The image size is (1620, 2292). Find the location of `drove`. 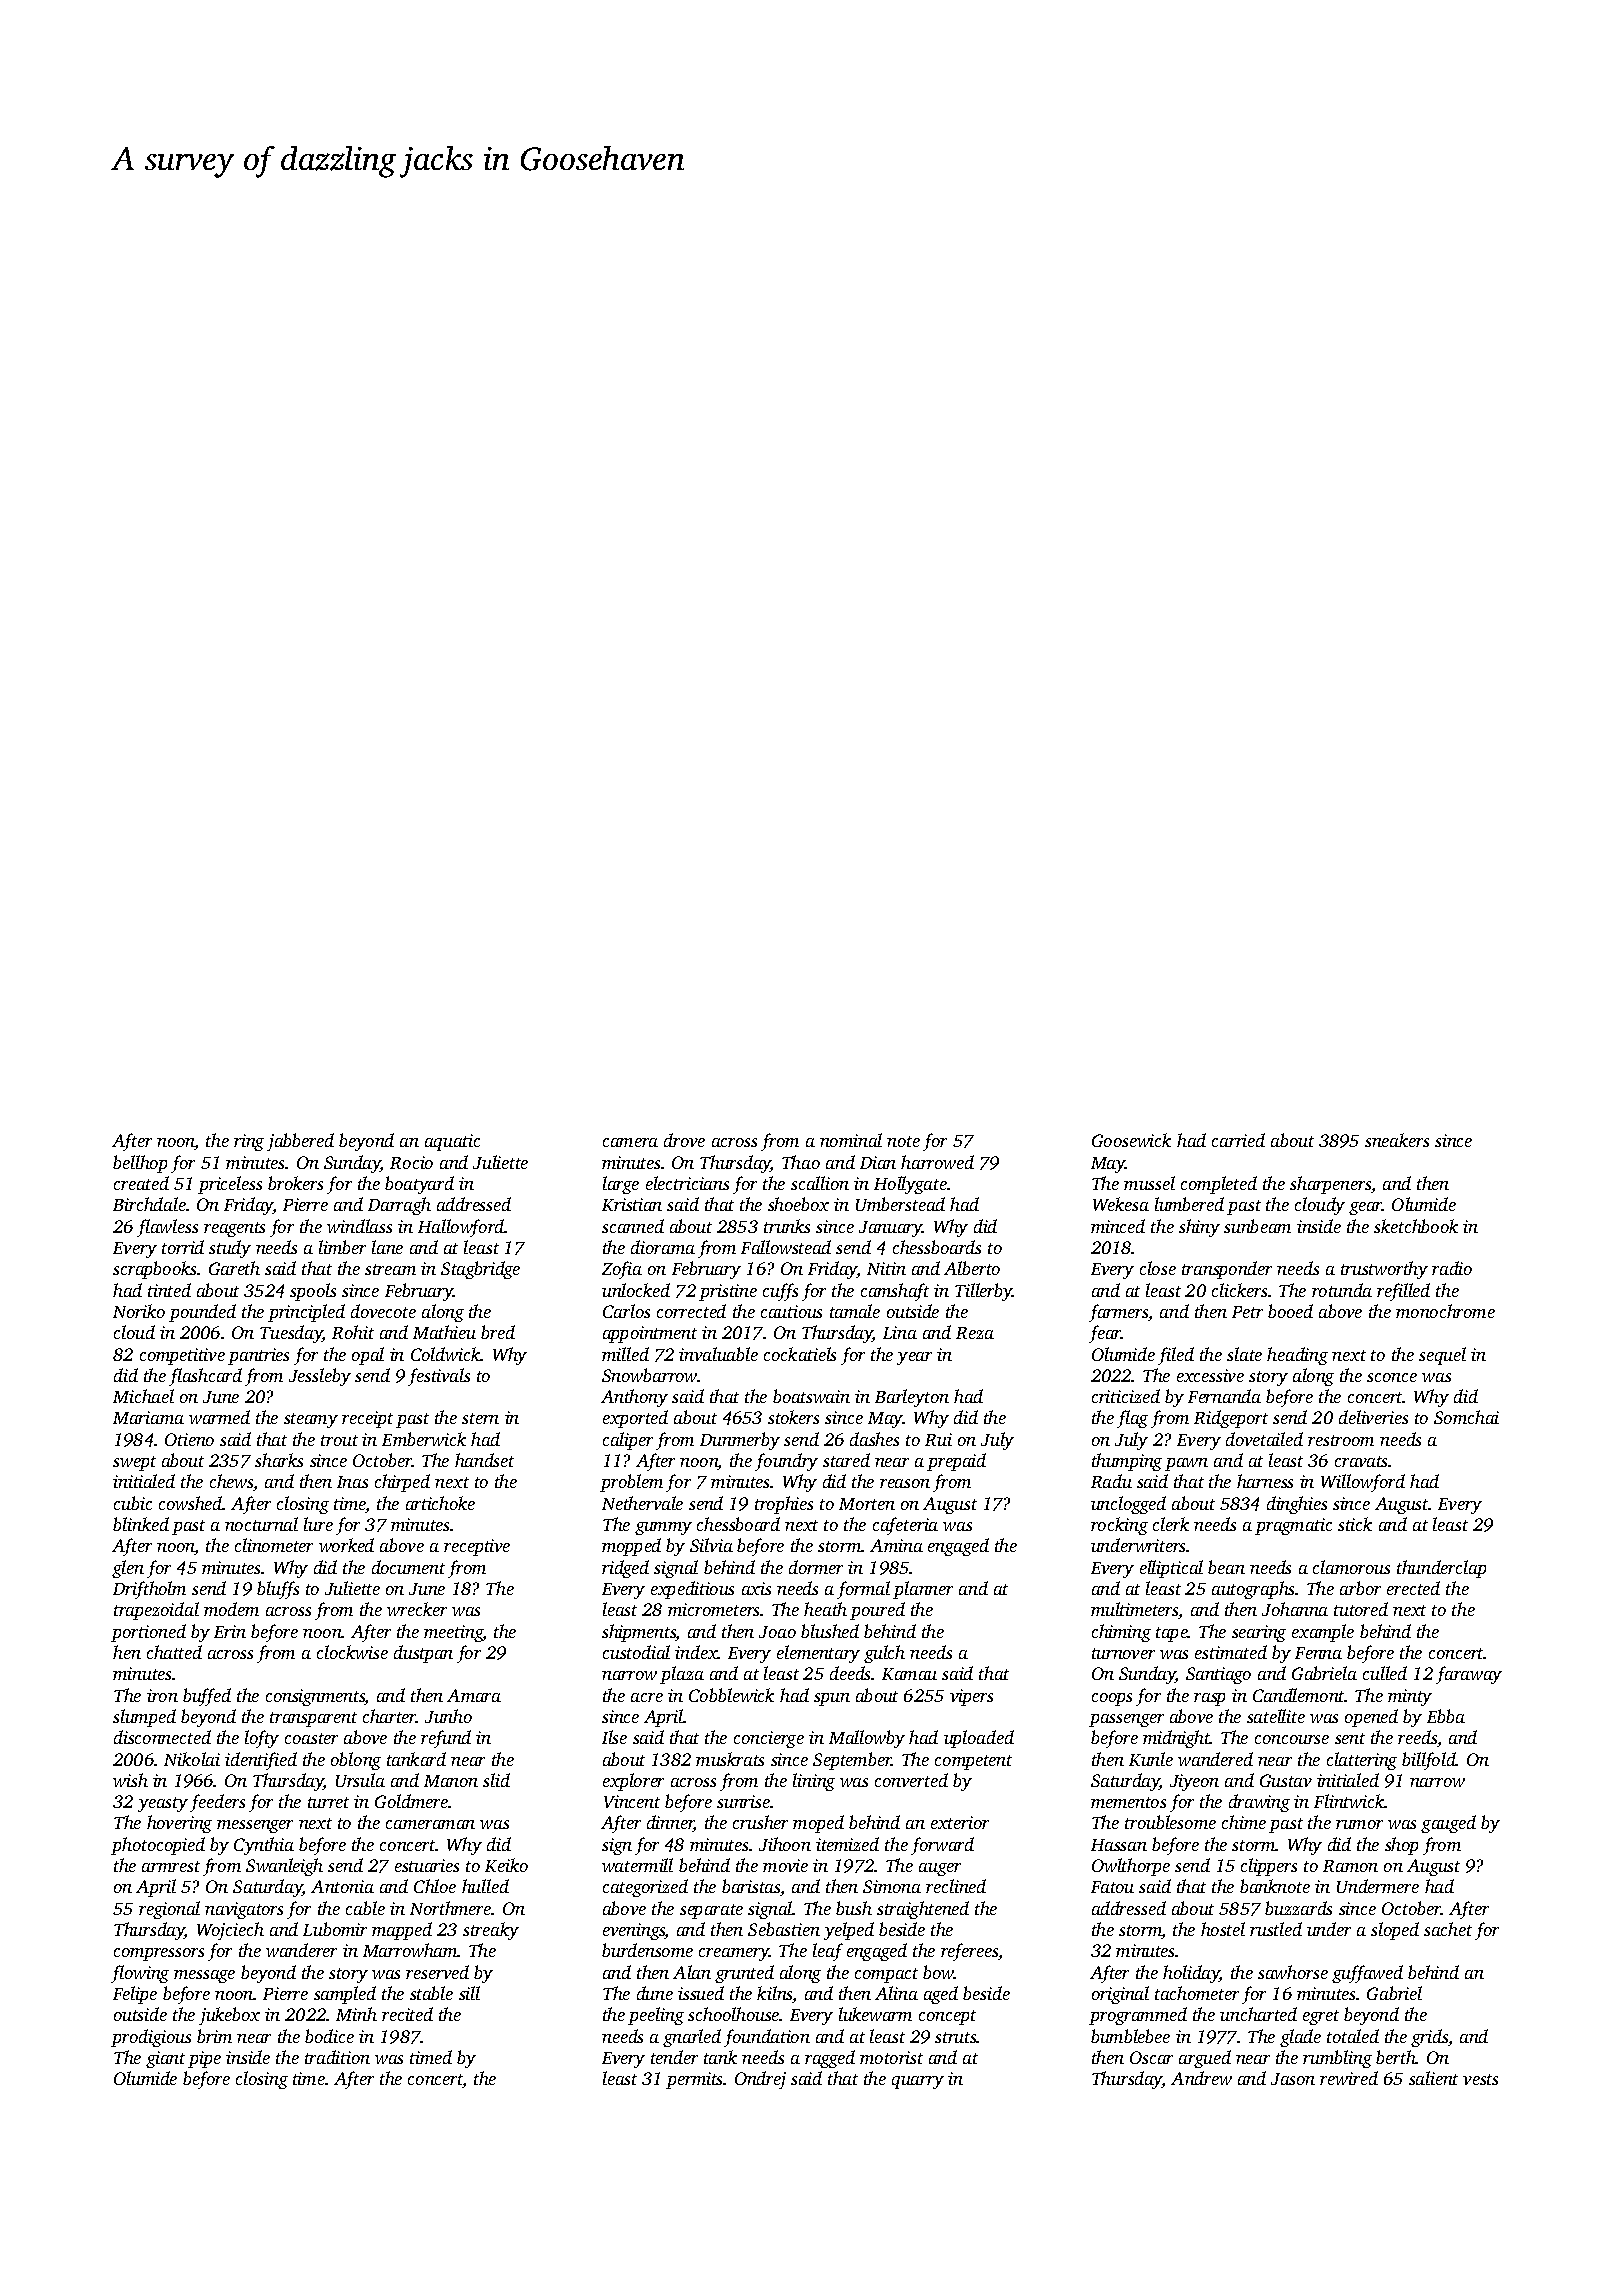

drove is located at coordinates (684, 1140).
